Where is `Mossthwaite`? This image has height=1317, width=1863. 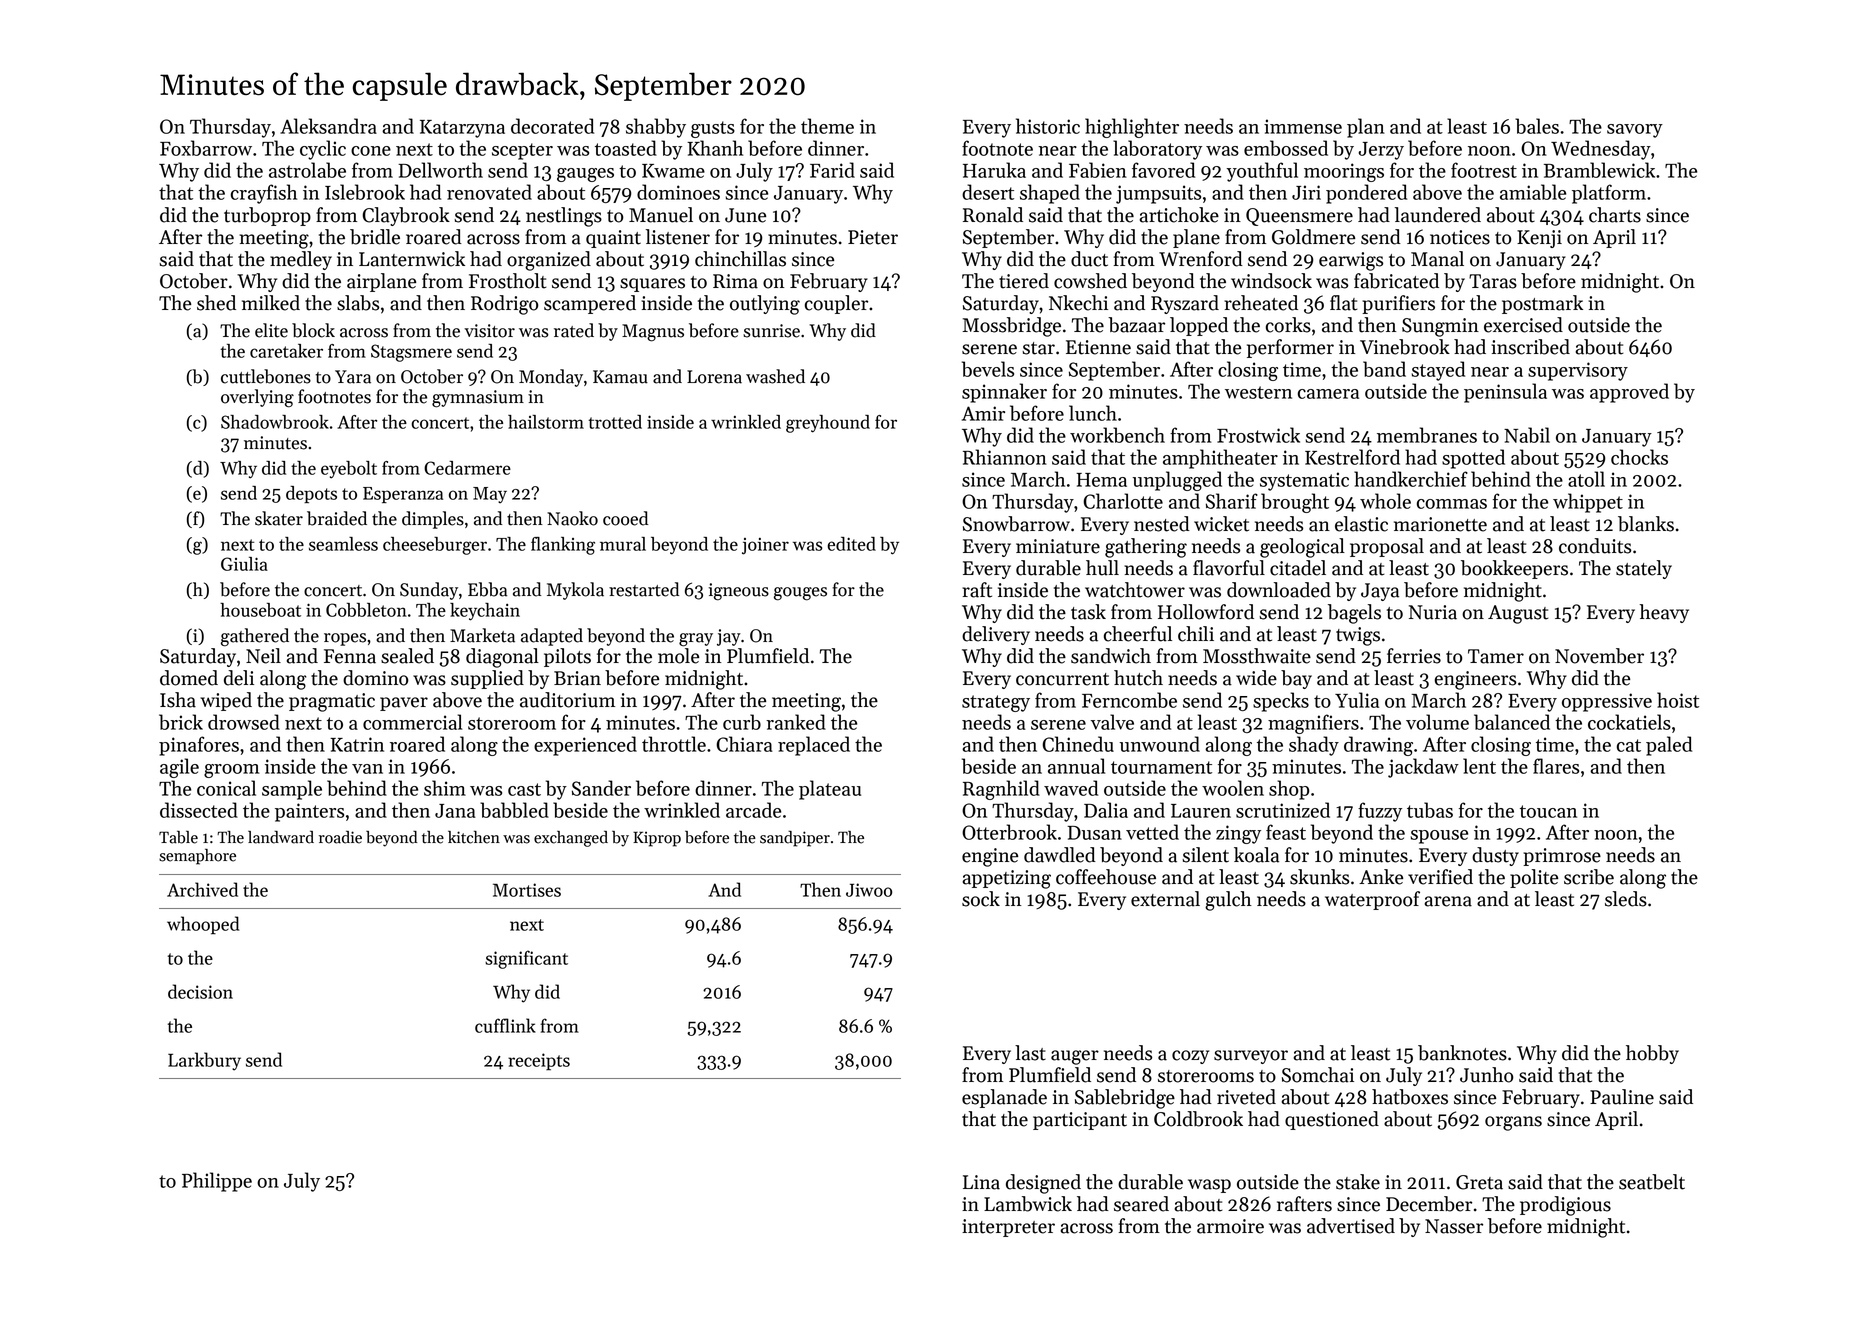
Mossthwaite is located at coordinates (1257, 656).
